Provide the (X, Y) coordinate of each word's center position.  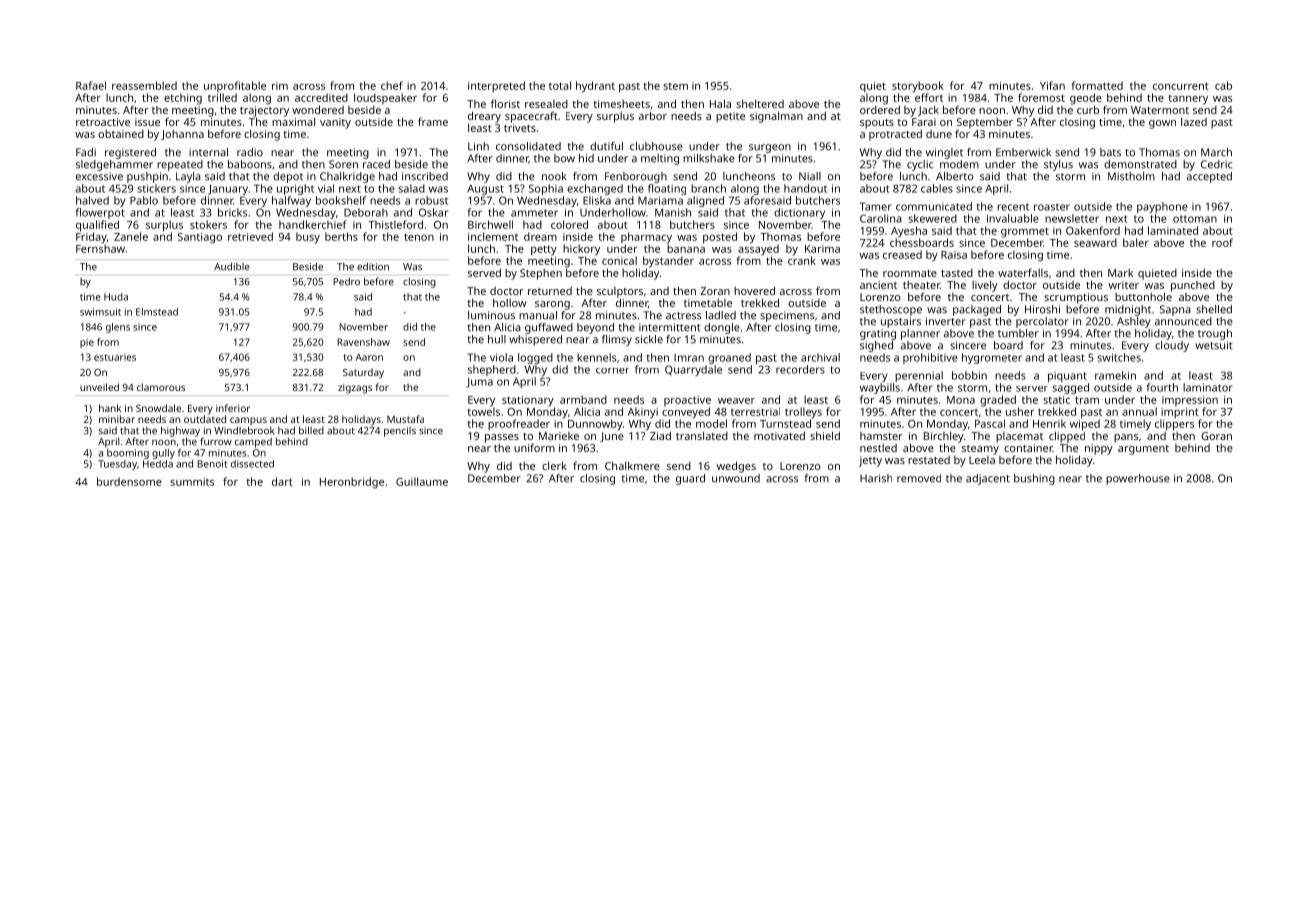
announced (1183, 321)
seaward (1095, 242)
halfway (291, 201)
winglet (944, 153)
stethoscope (891, 310)
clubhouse (656, 146)
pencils (400, 432)
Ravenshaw (363, 342)
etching (183, 99)
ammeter (534, 213)
